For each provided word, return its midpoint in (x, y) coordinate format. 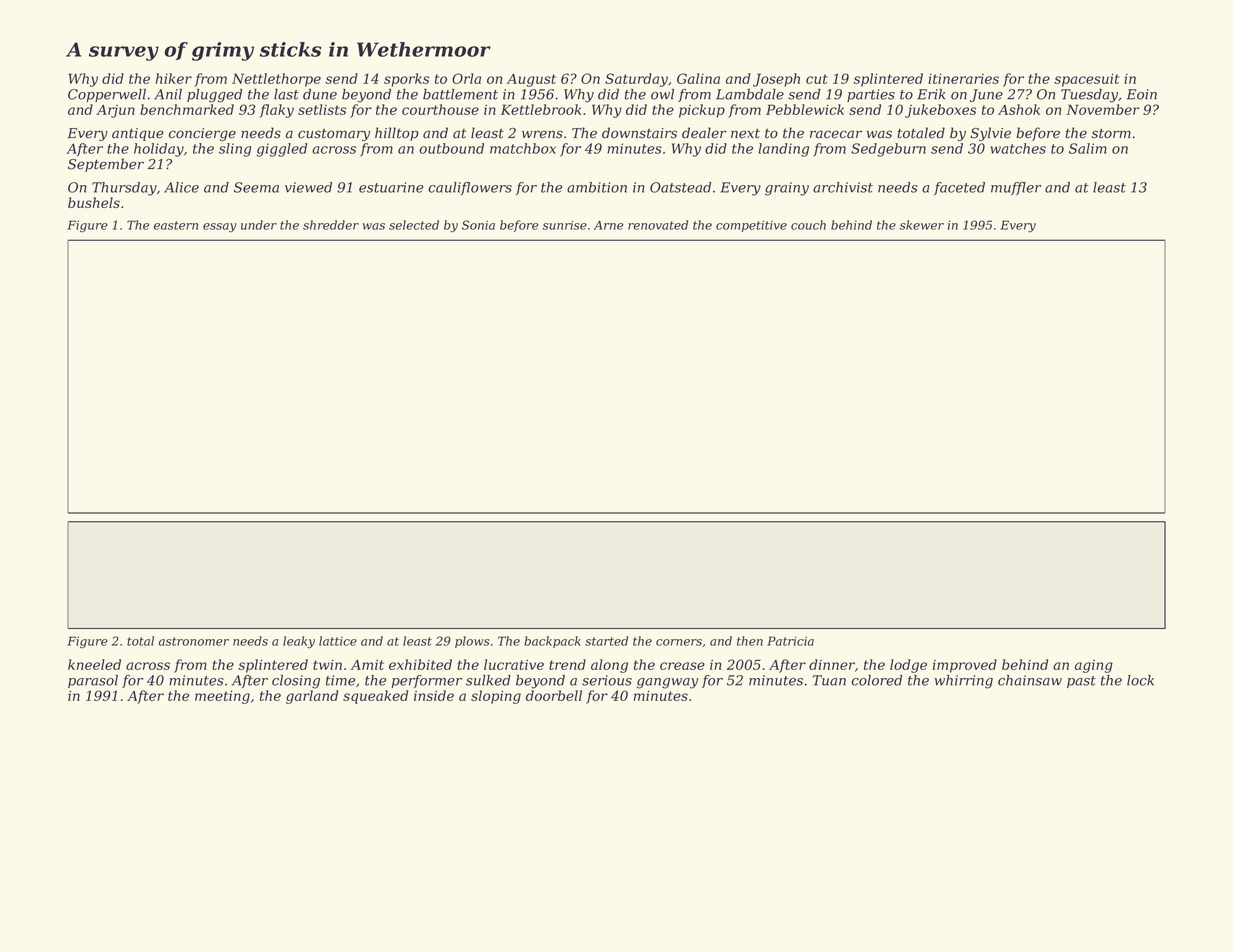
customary (334, 135)
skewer (922, 225)
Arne (608, 225)
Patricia (790, 641)
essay (220, 228)
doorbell (554, 695)
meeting (222, 697)
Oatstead (680, 187)
